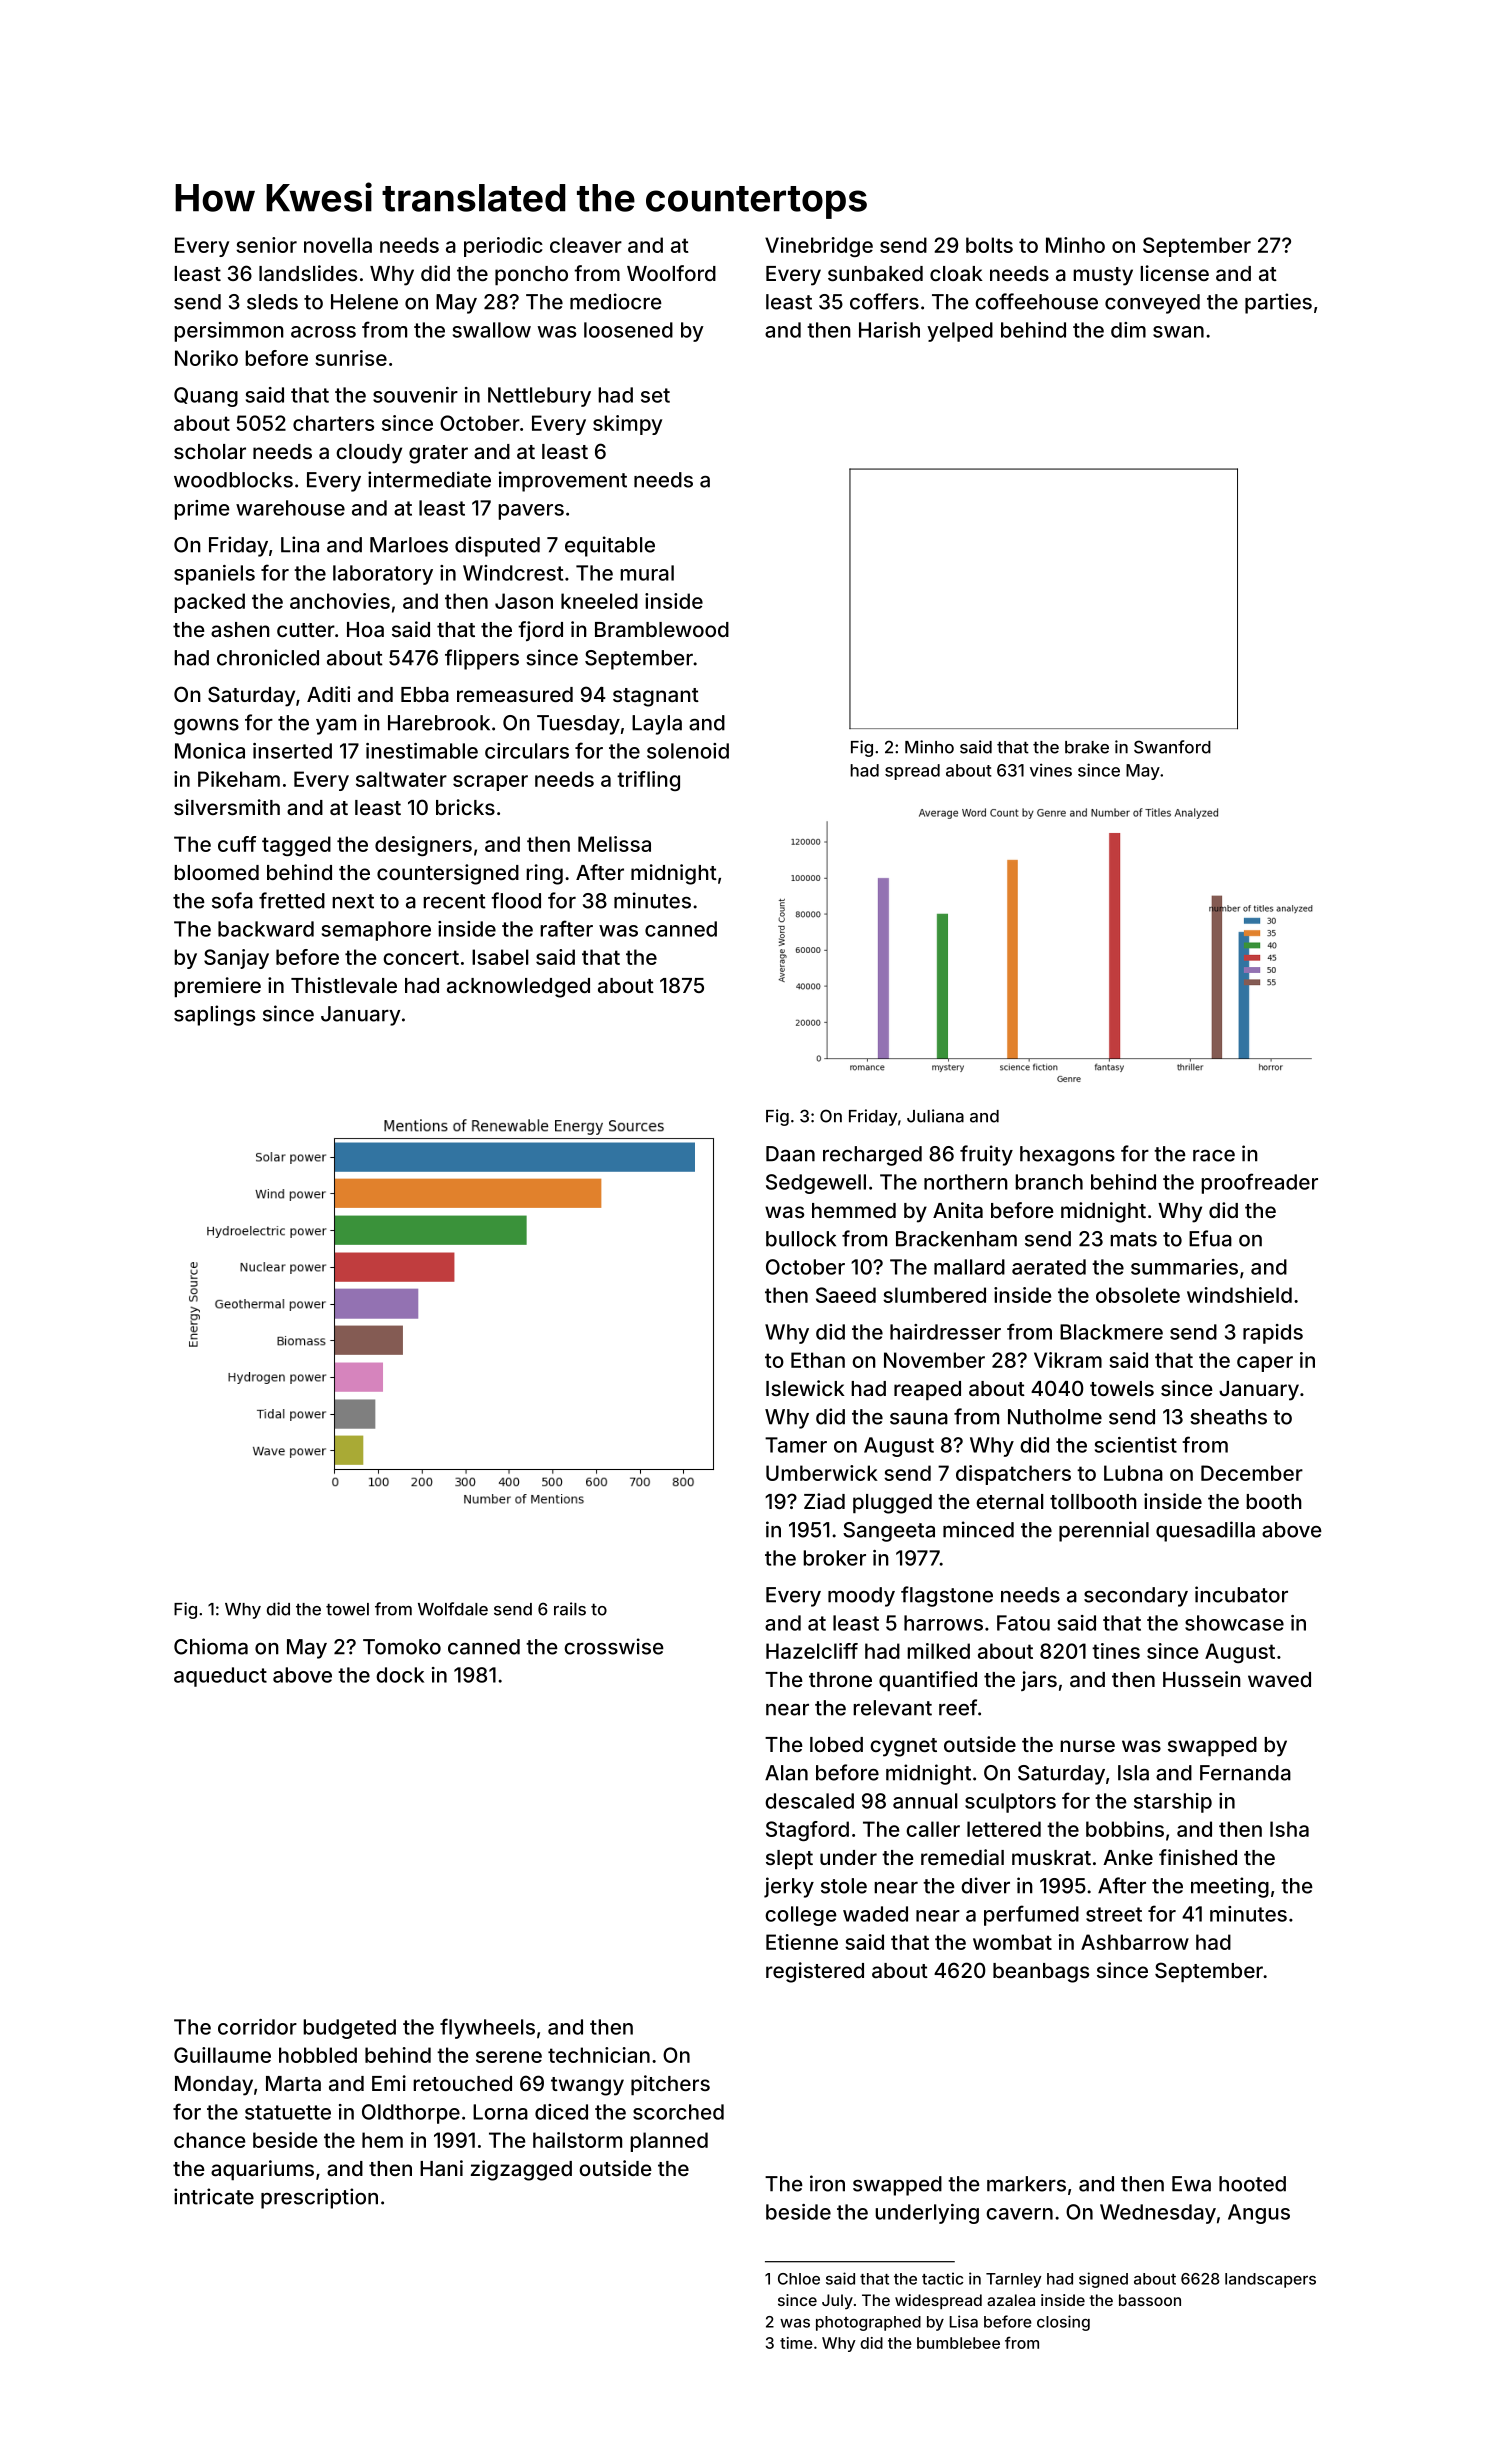 The width and height of the screenshot is (1496, 2464). Describe the element at coordinates (1230, 1887) in the screenshot. I see `meeting` at that location.
